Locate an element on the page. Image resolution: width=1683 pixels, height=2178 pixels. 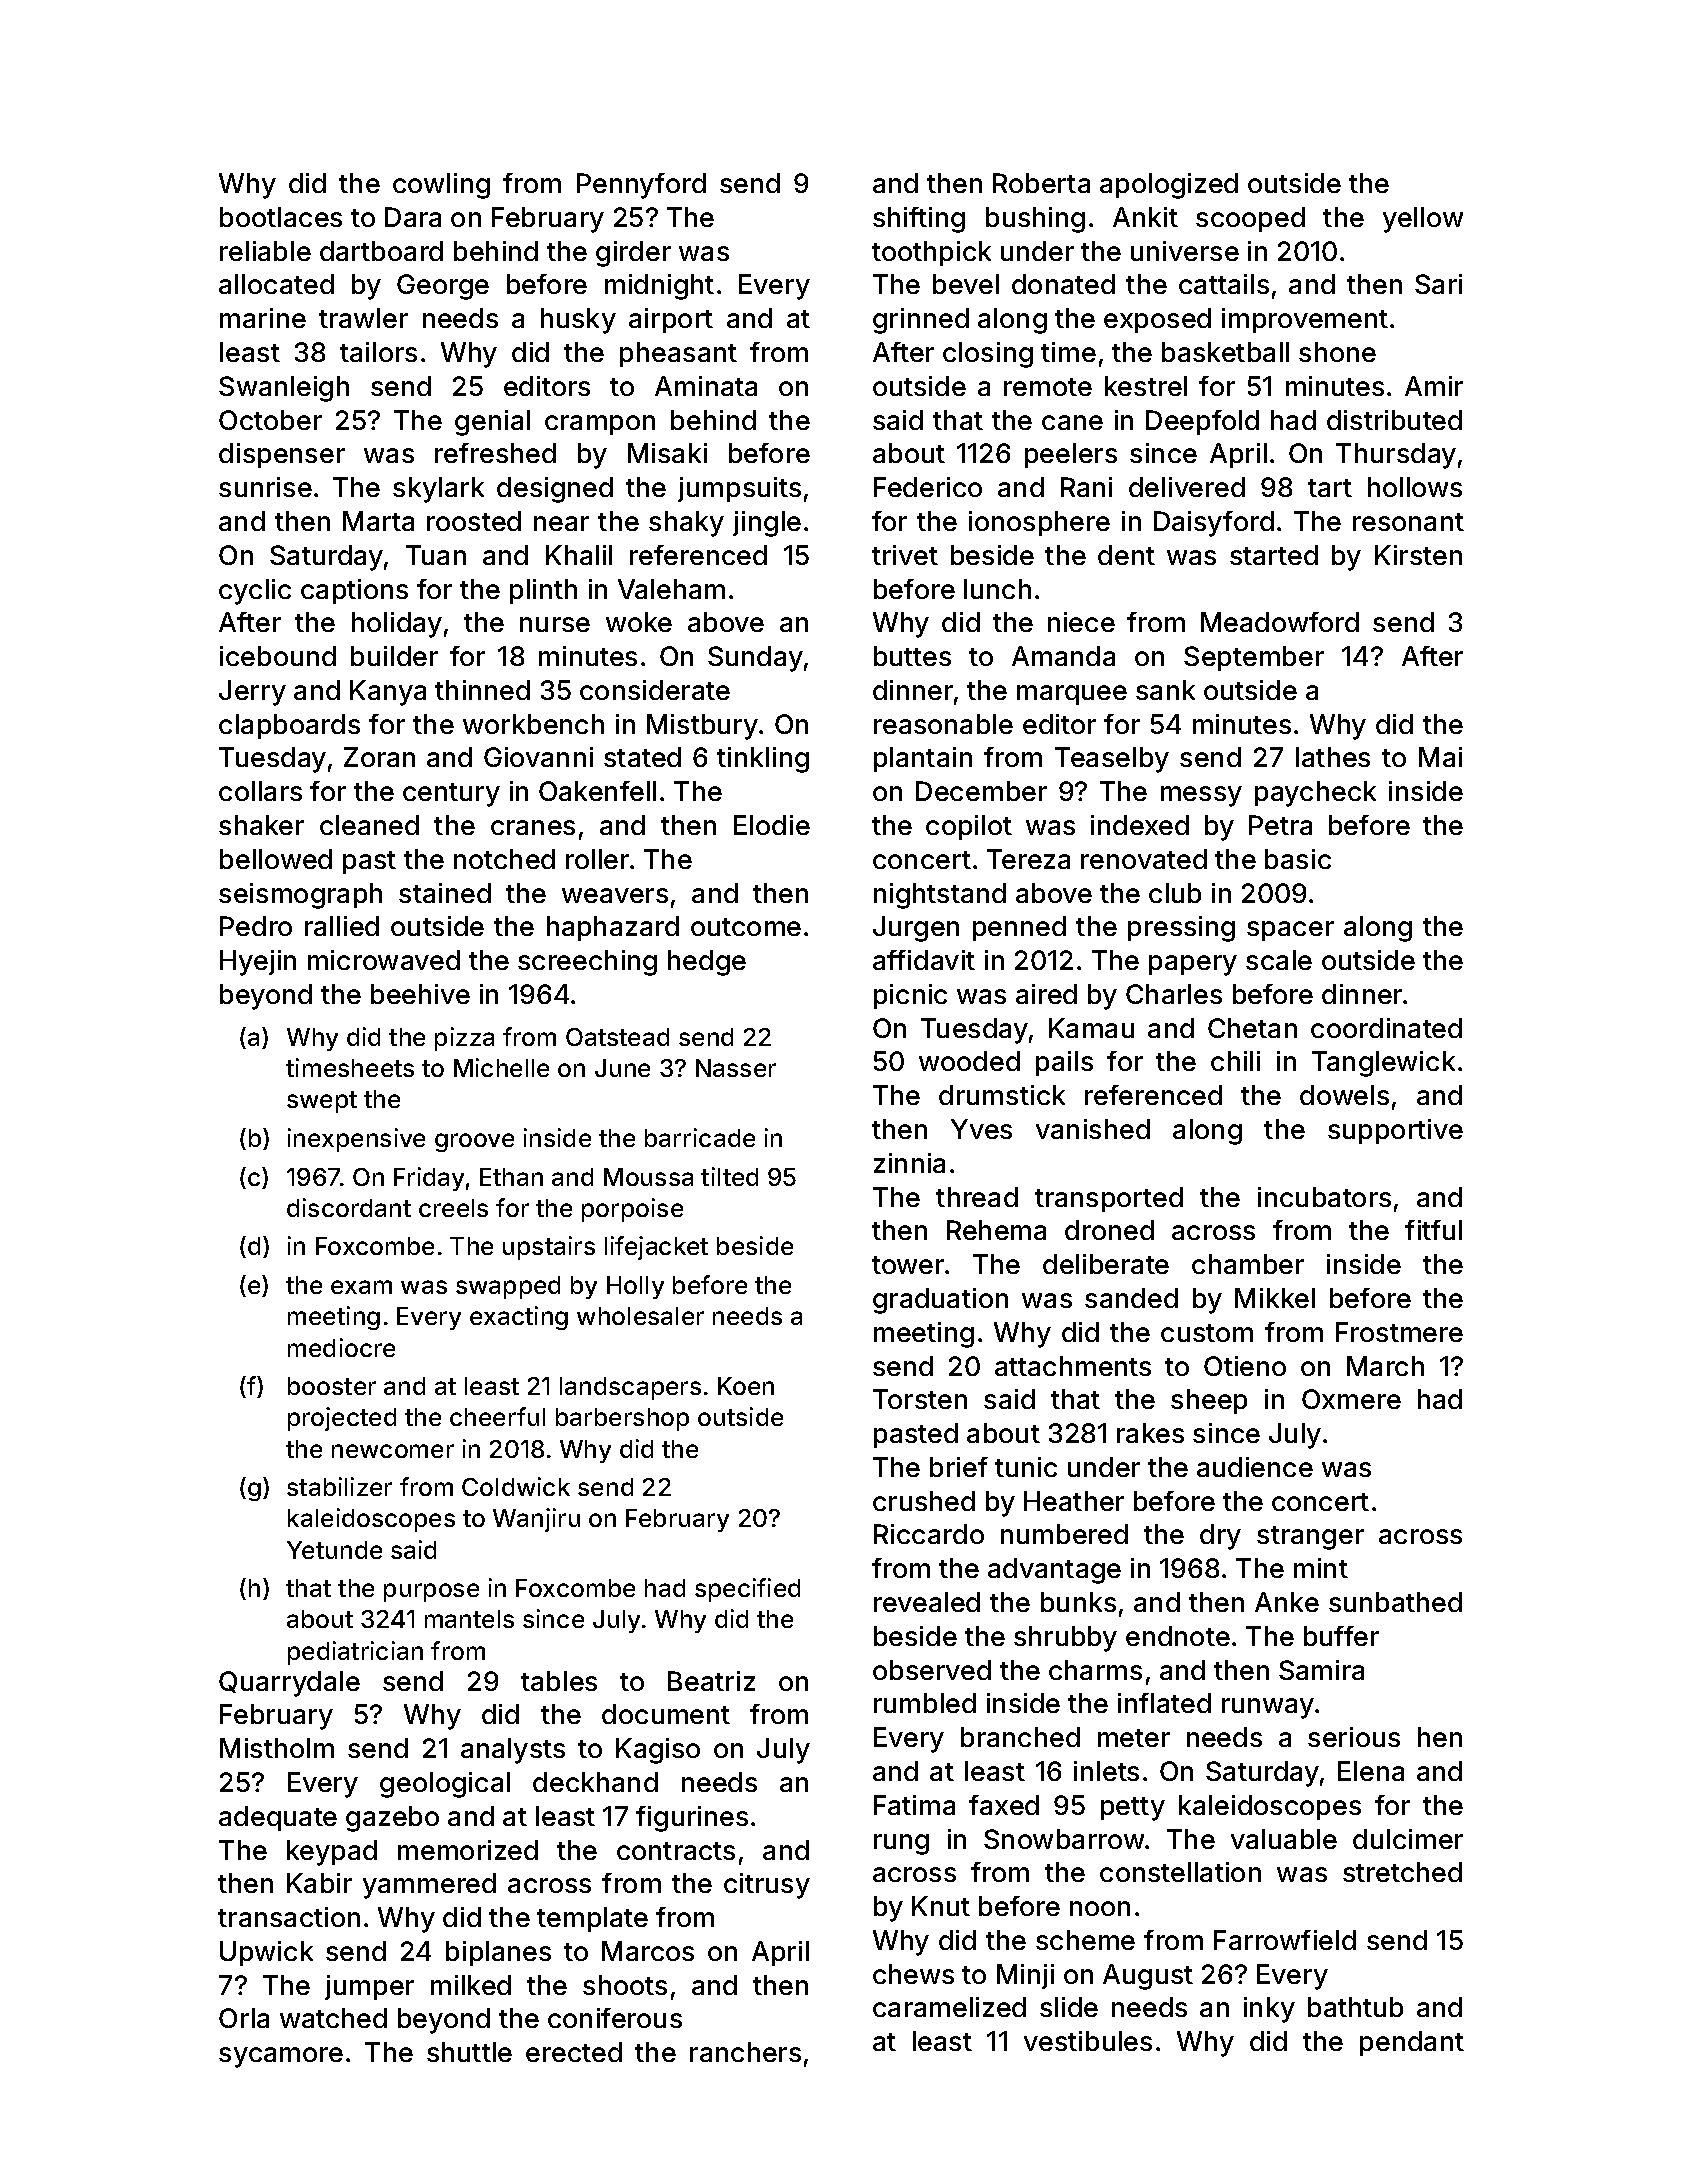
sunbathed is located at coordinates (1395, 1602).
